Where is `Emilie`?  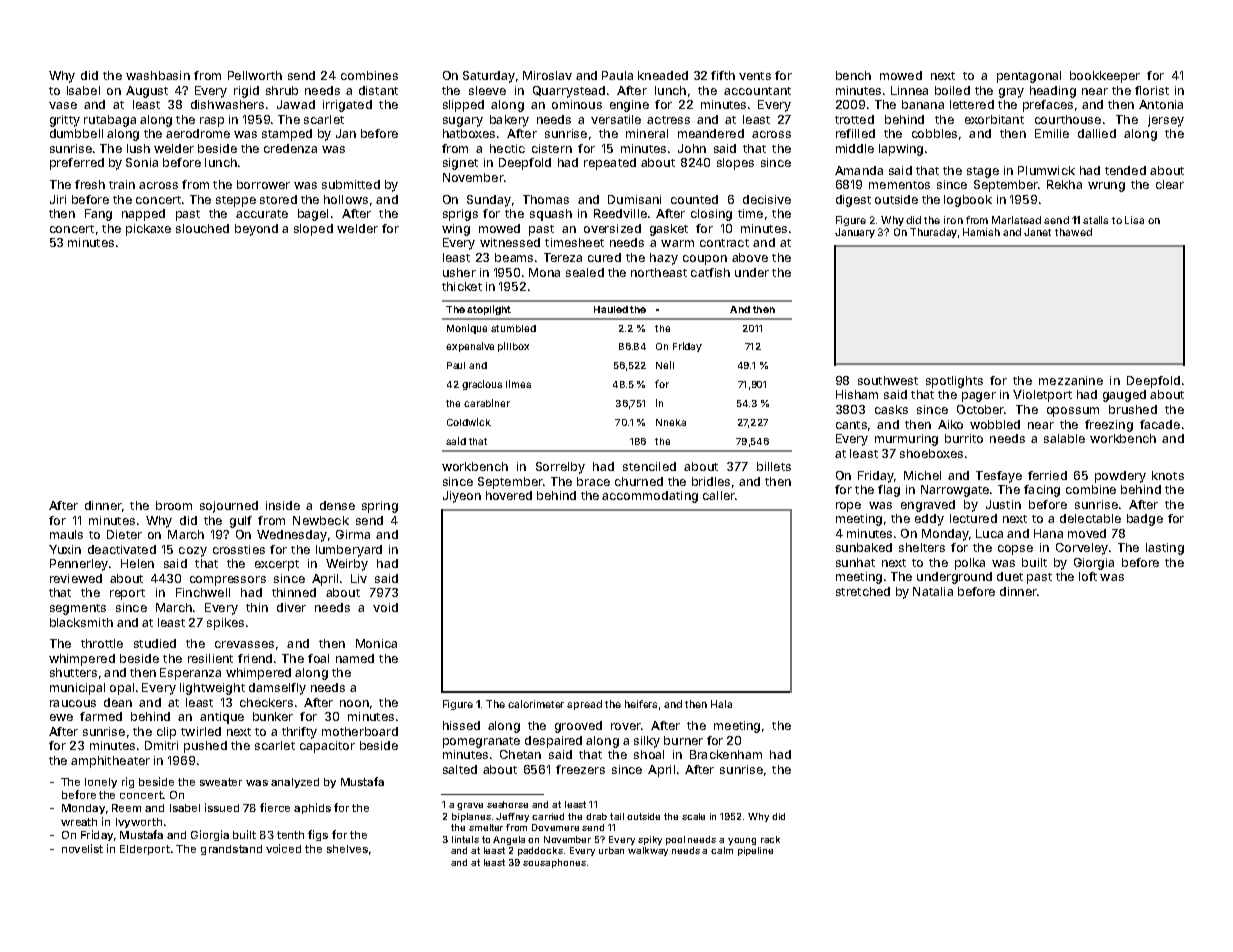
Emilie is located at coordinates (1052, 133).
